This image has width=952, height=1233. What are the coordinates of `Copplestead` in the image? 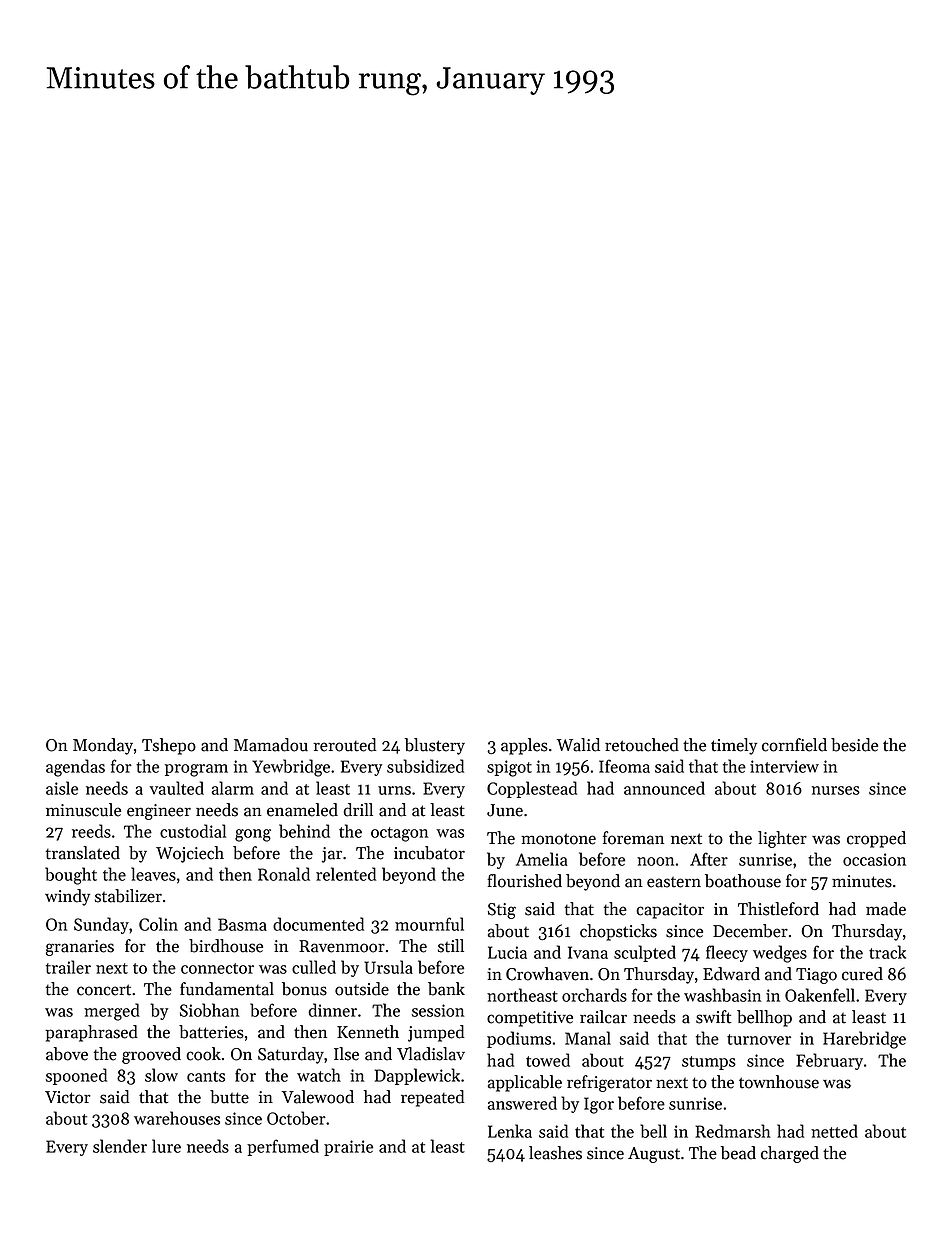 It's located at (532, 789).
